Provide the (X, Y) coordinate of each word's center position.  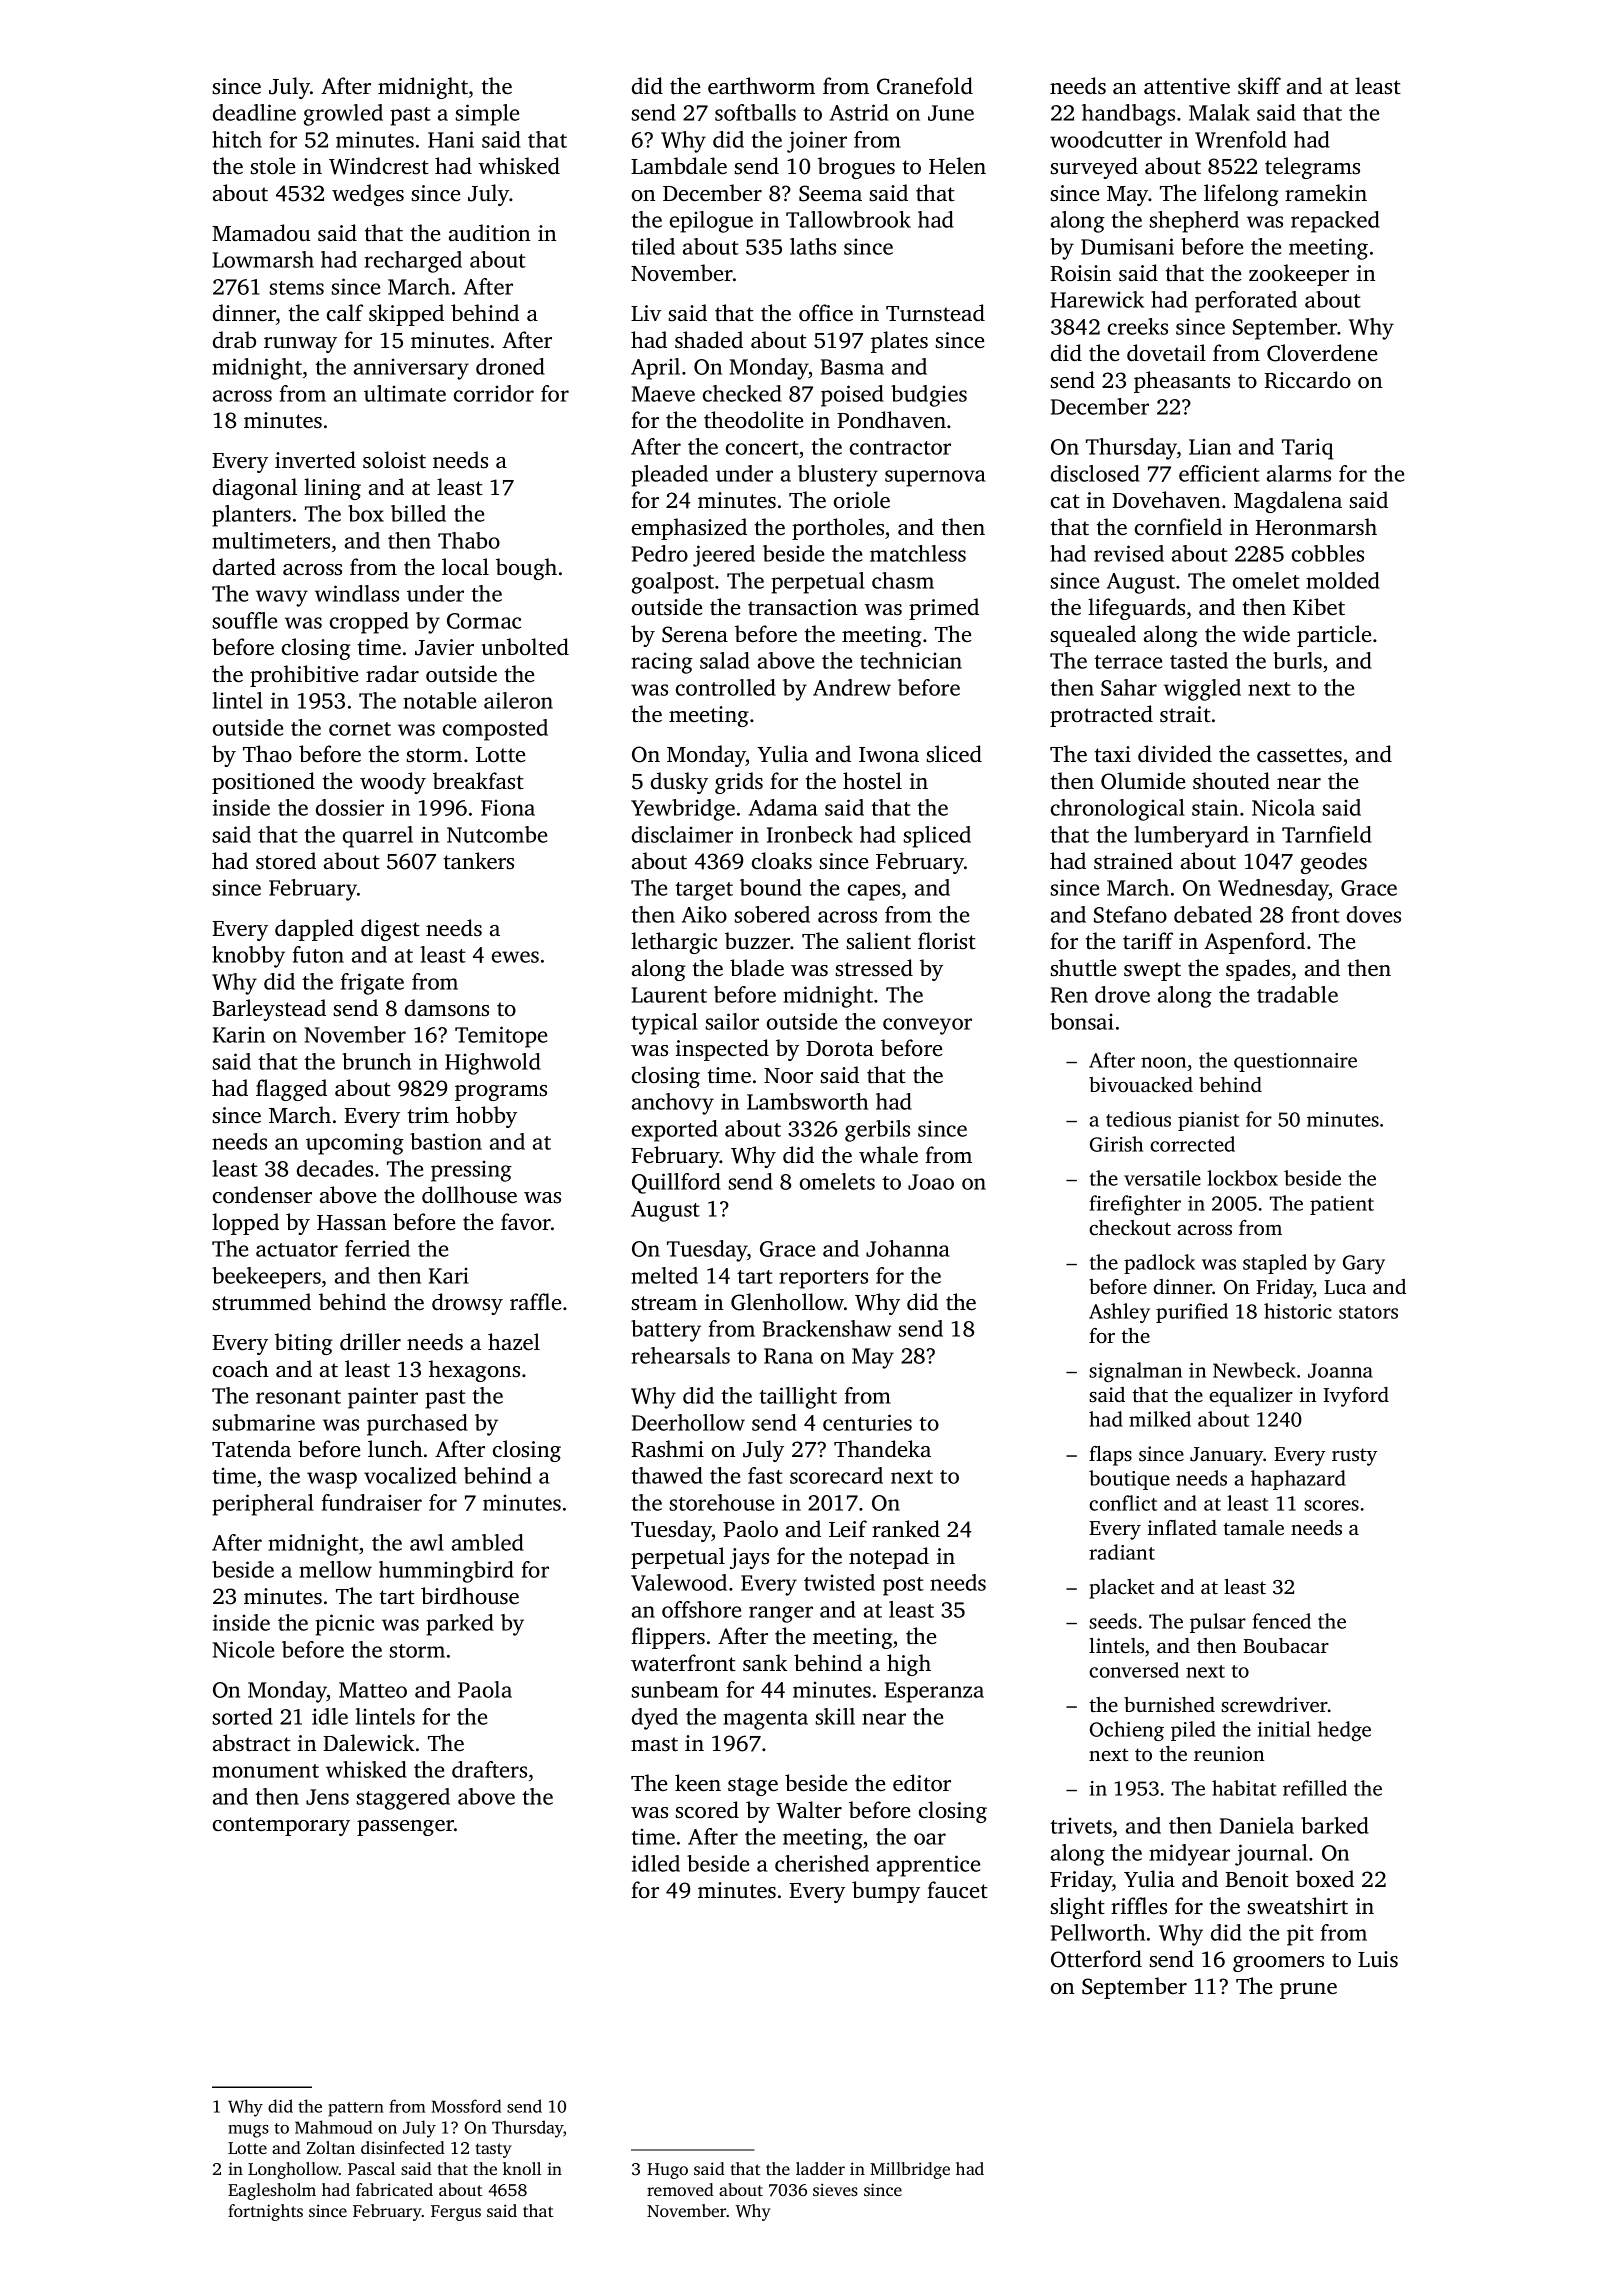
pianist (1209, 1121)
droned (510, 366)
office (826, 313)
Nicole (243, 1649)
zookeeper (1299, 275)
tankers (479, 861)
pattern (356, 2109)
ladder (820, 2168)
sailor (732, 1021)
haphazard (1298, 1480)
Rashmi (667, 1449)
